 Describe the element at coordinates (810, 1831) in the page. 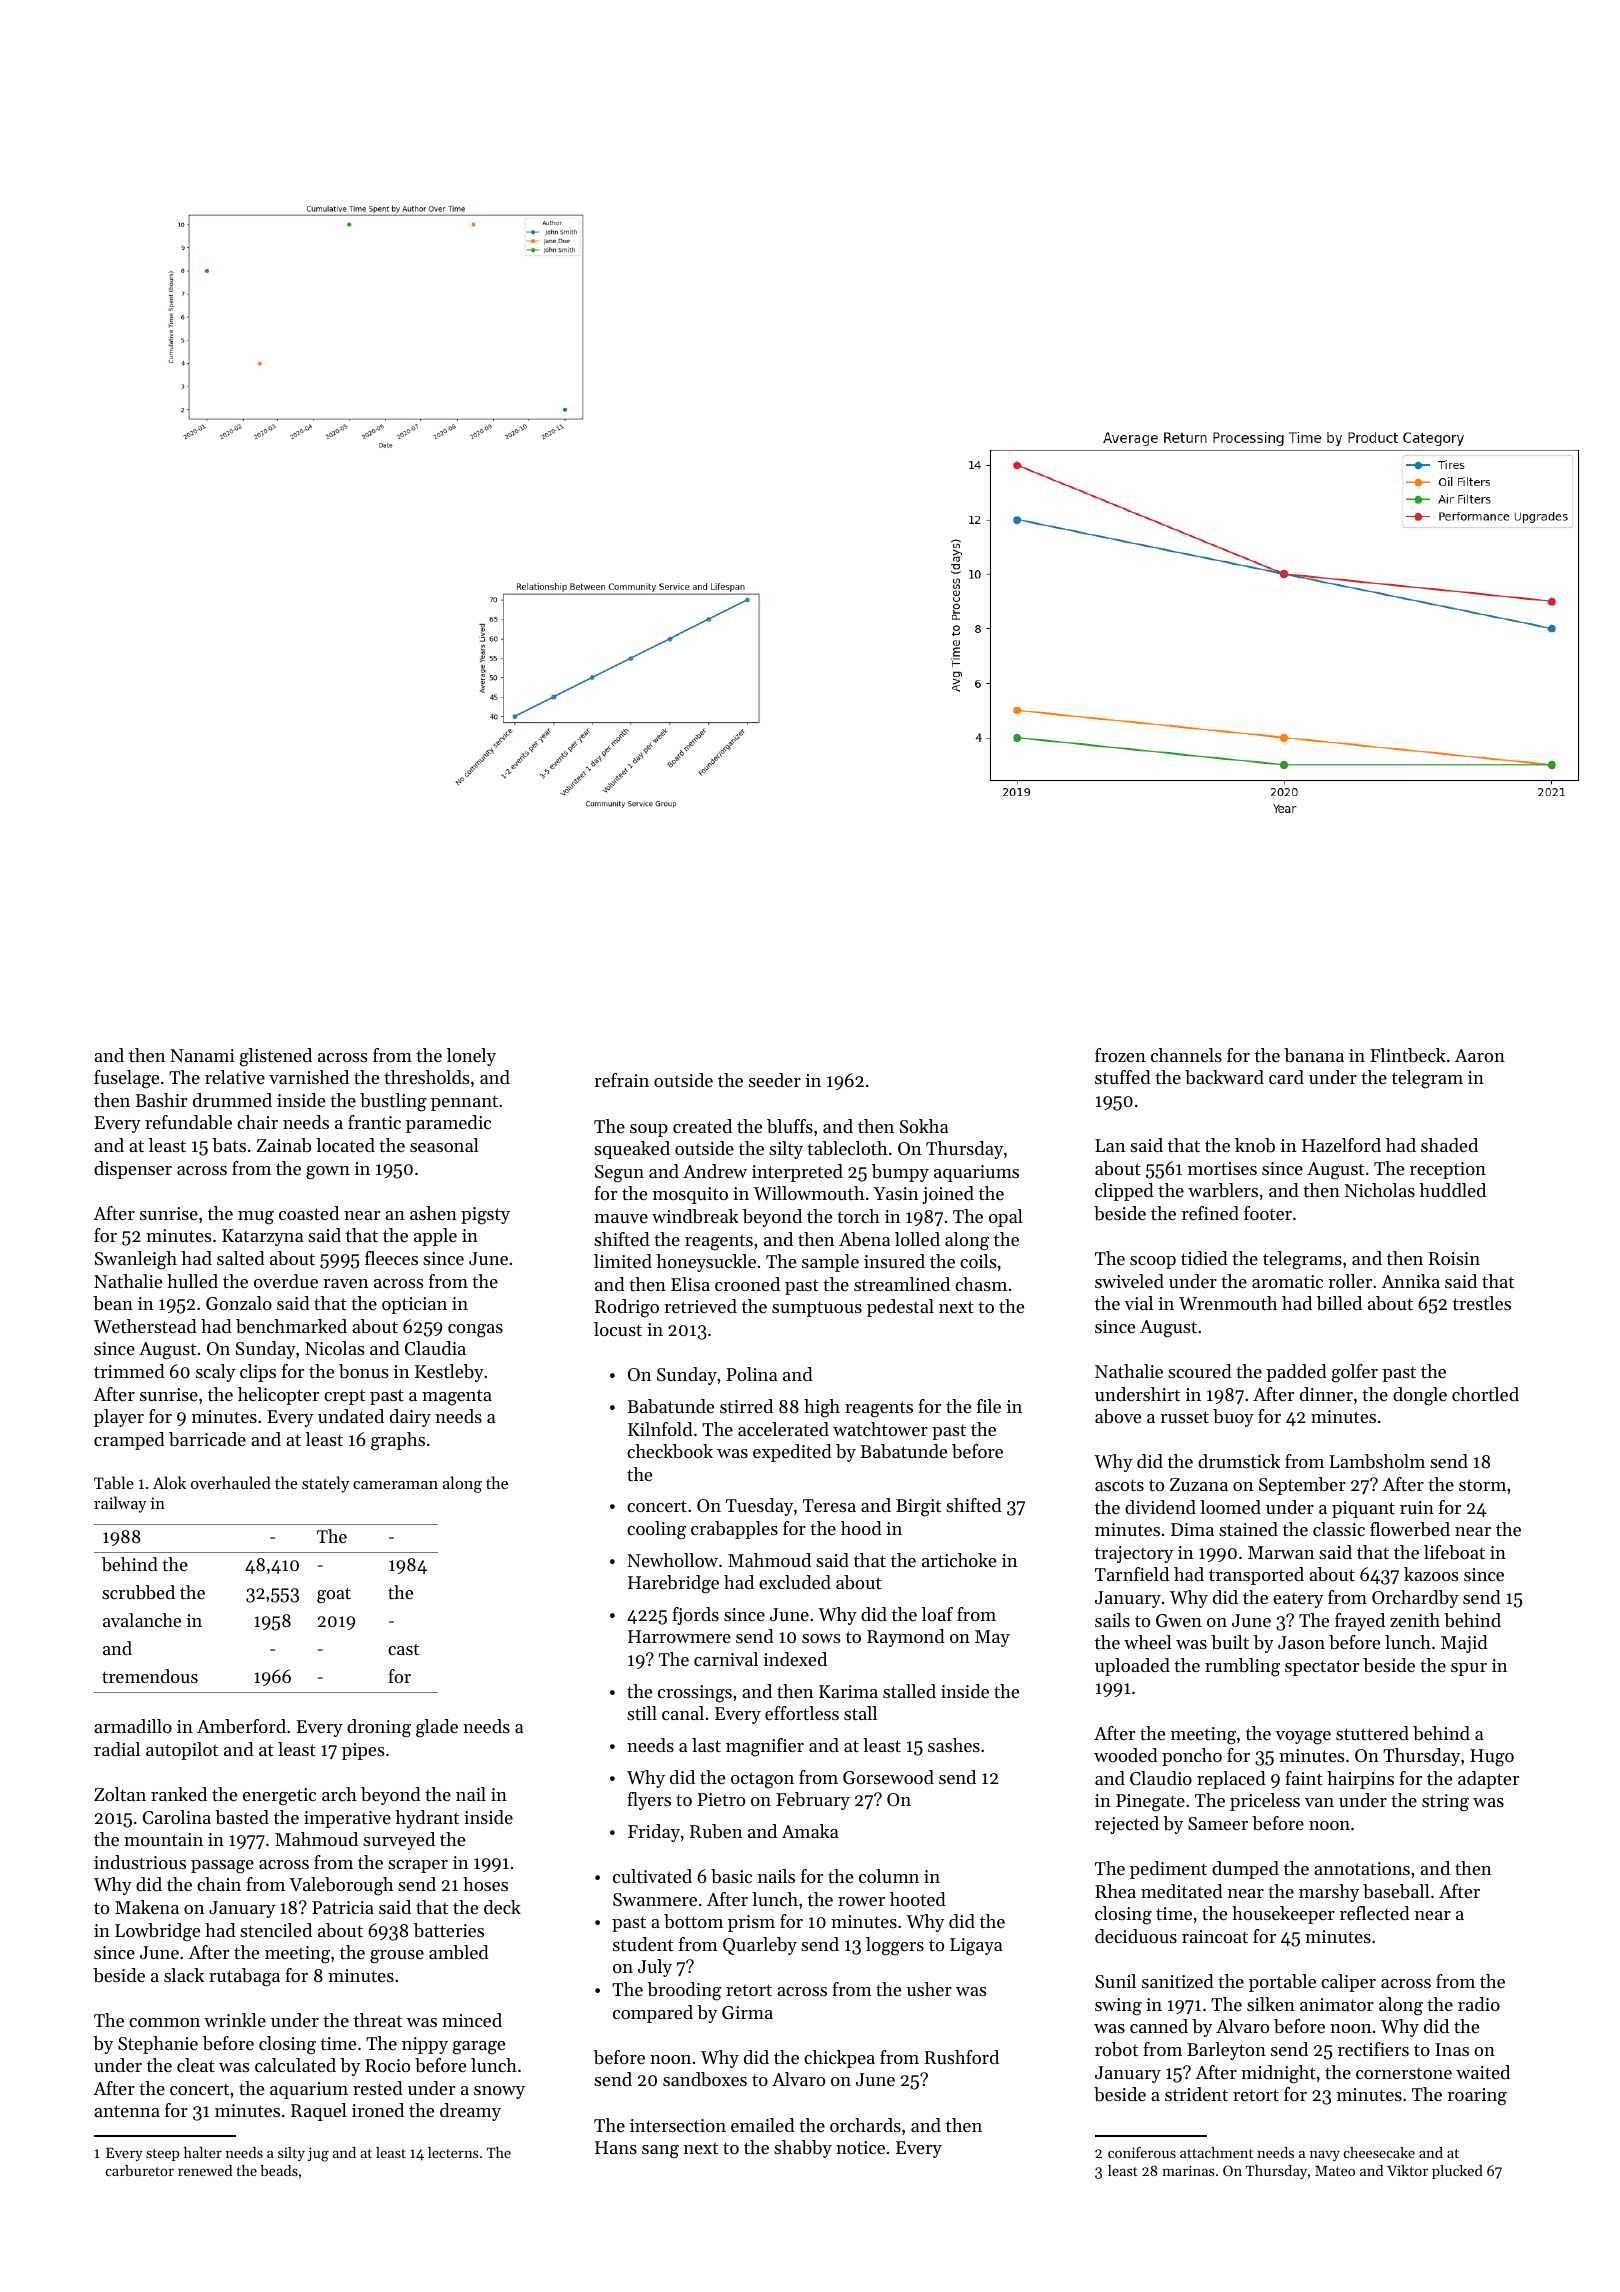

I see `Amaka` at that location.
